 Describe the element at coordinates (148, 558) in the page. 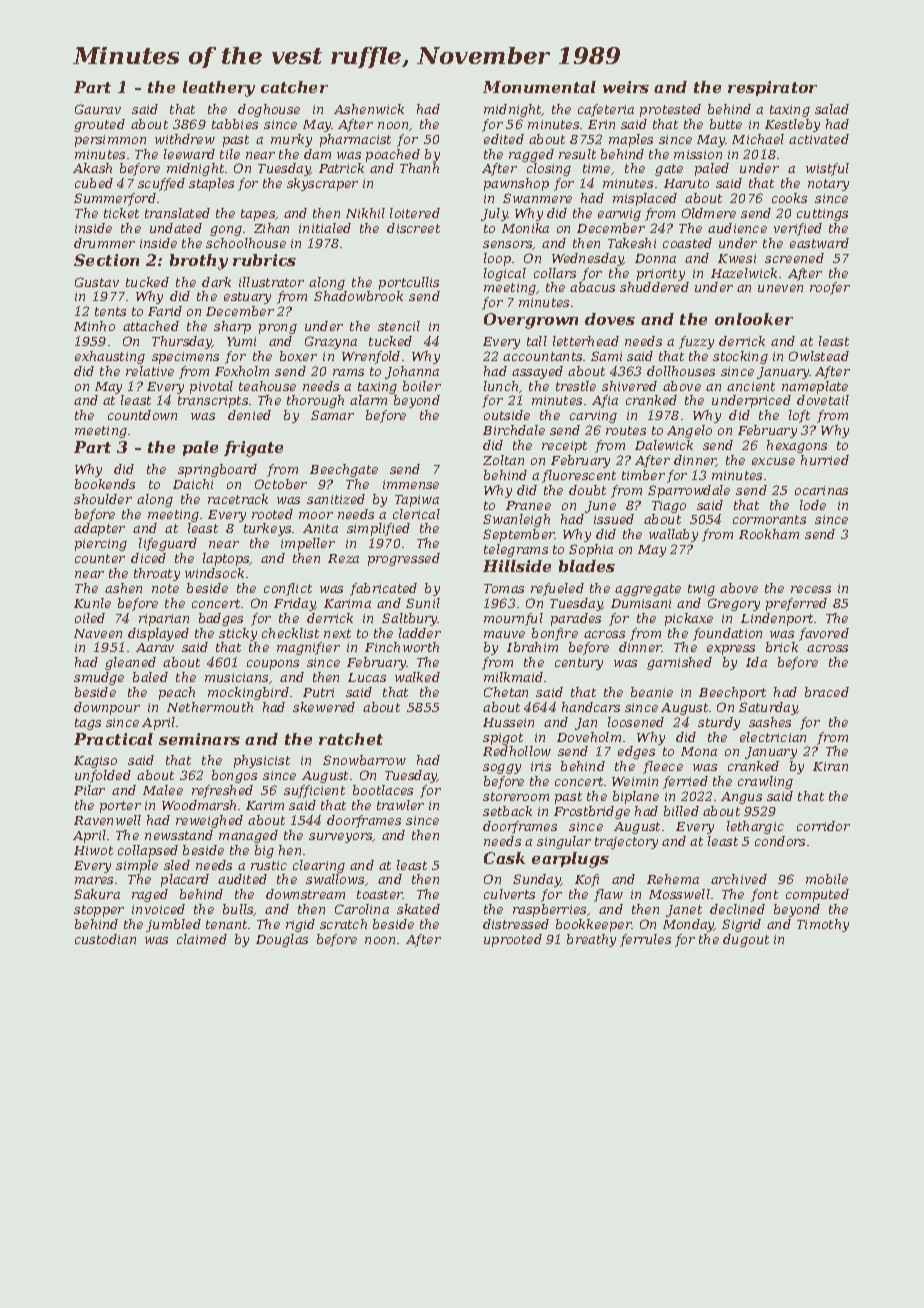

I see `diced` at that location.
